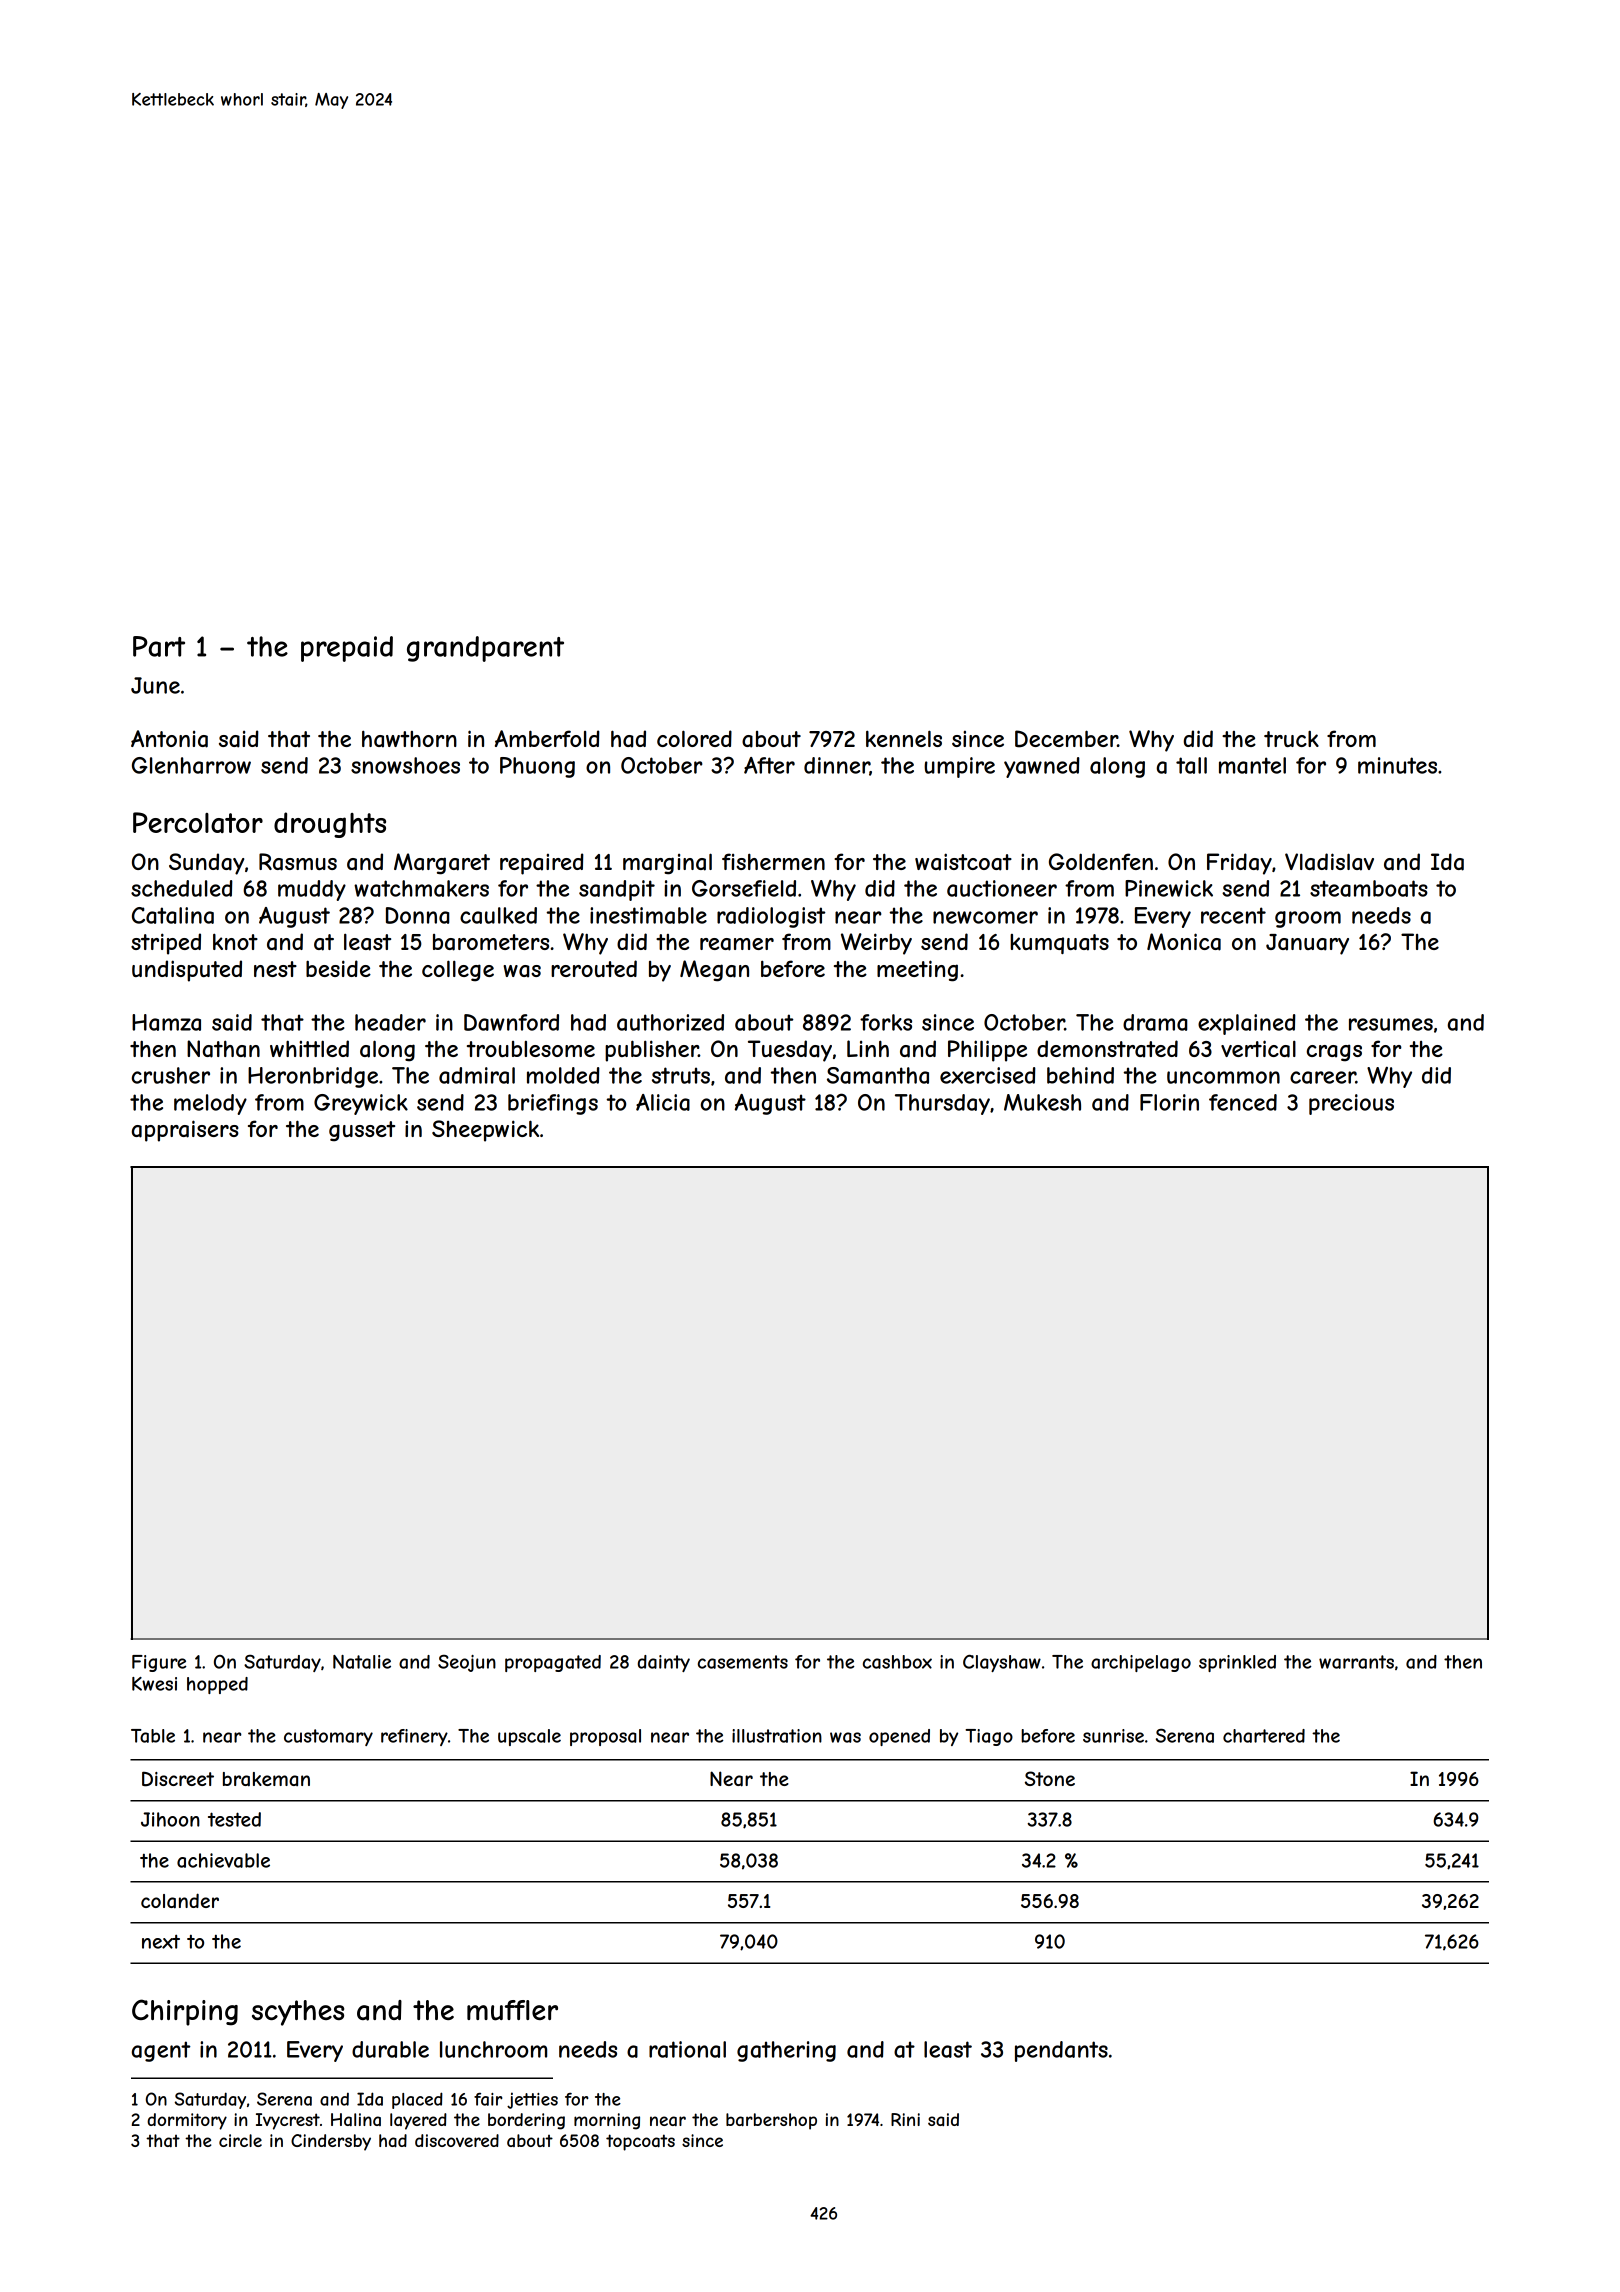 This document has height=2292, width=1620. I want to click on appraisers, so click(185, 1131).
